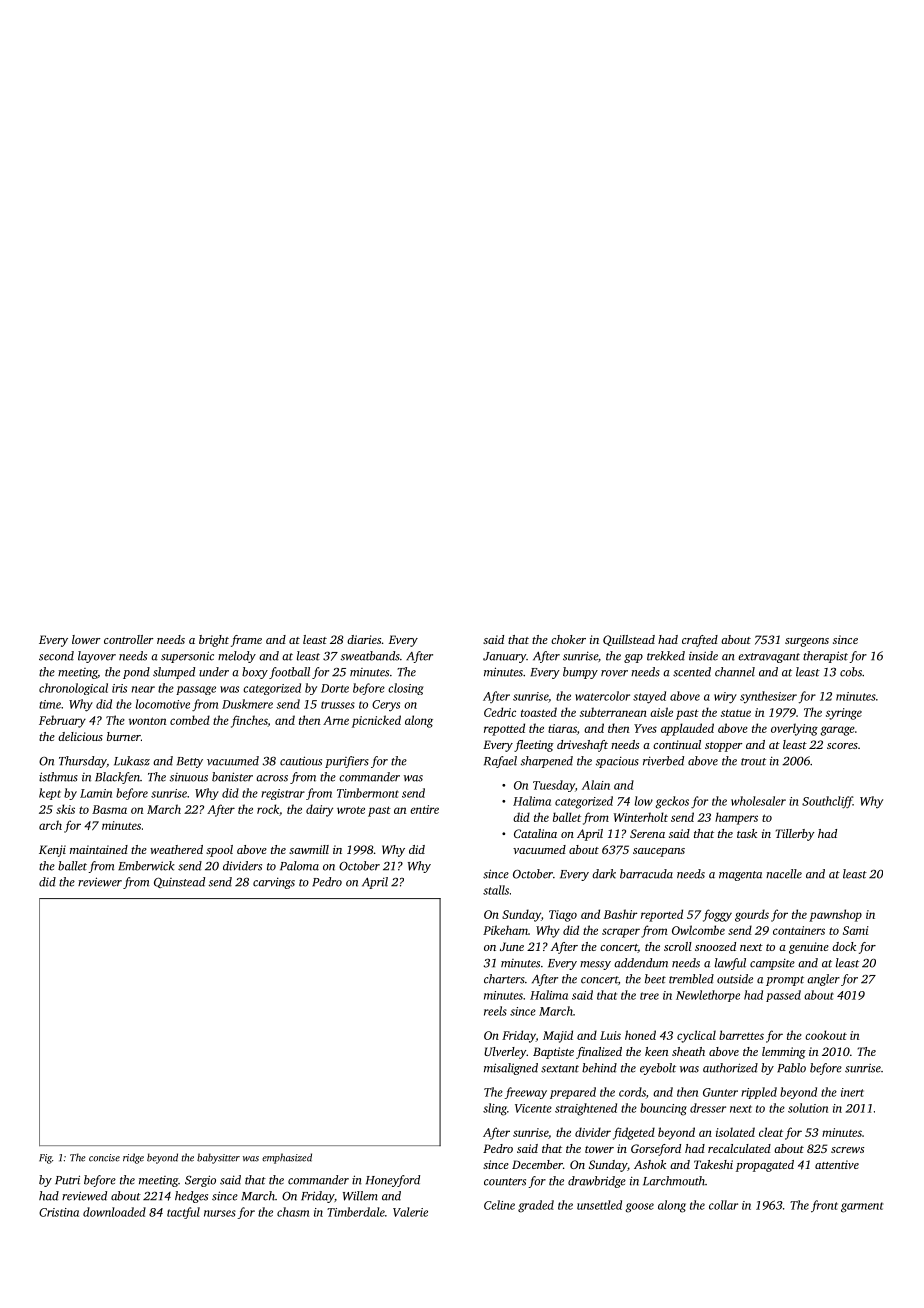 This page has height=1308, width=924. What do you see at coordinates (347, 762) in the page?
I see `purifiers` at bounding box center [347, 762].
